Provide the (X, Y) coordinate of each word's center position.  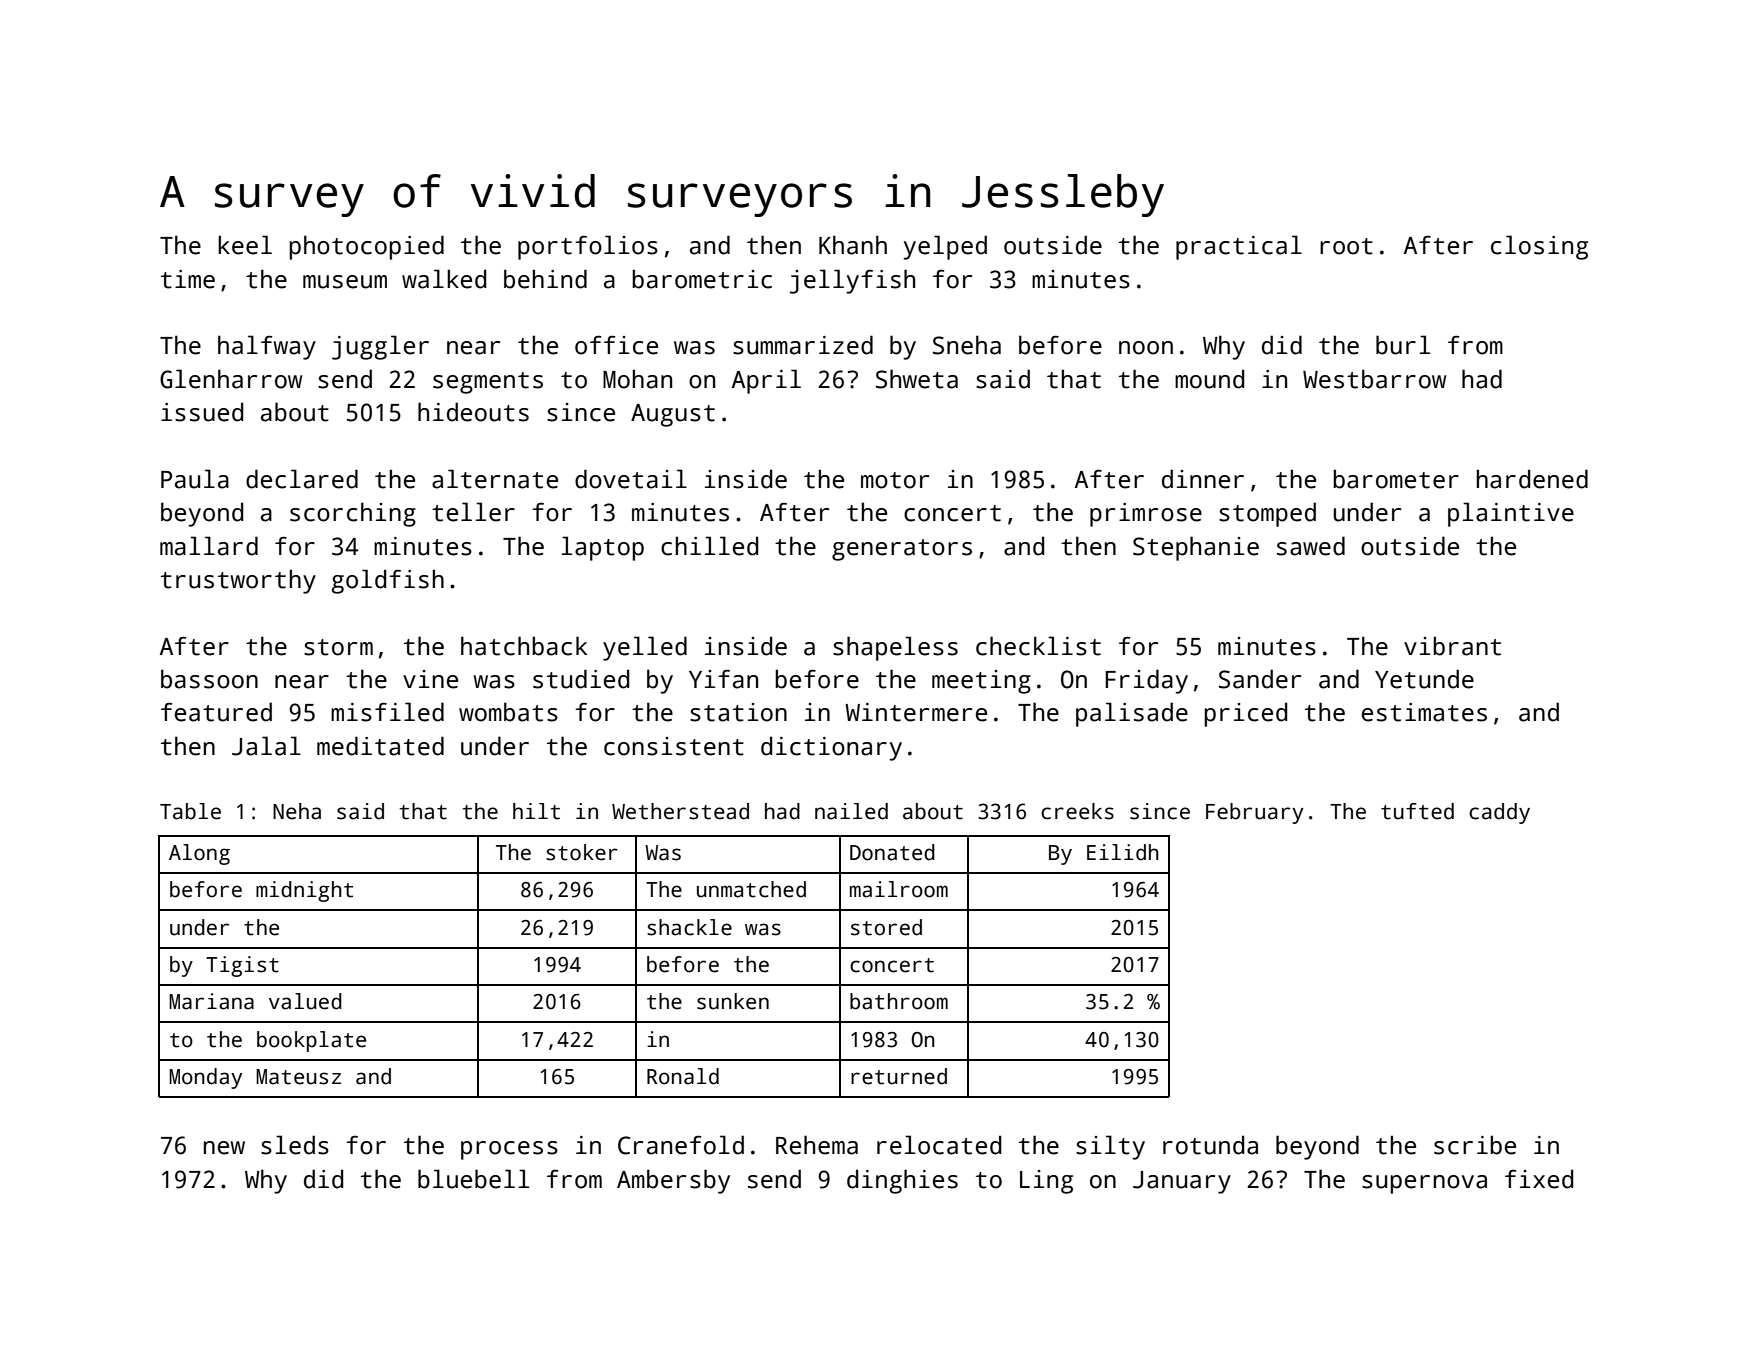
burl (1403, 345)
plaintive (1511, 514)
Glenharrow (231, 379)
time (188, 279)
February (1254, 813)
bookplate (311, 1041)
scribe (1475, 1145)
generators (902, 550)
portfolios (588, 247)
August (673, 415)
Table (190, 811)
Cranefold (681, 1145)
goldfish (388, 581)
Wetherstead (680, 811)
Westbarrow (1374, 379)
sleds (295, 1145)
